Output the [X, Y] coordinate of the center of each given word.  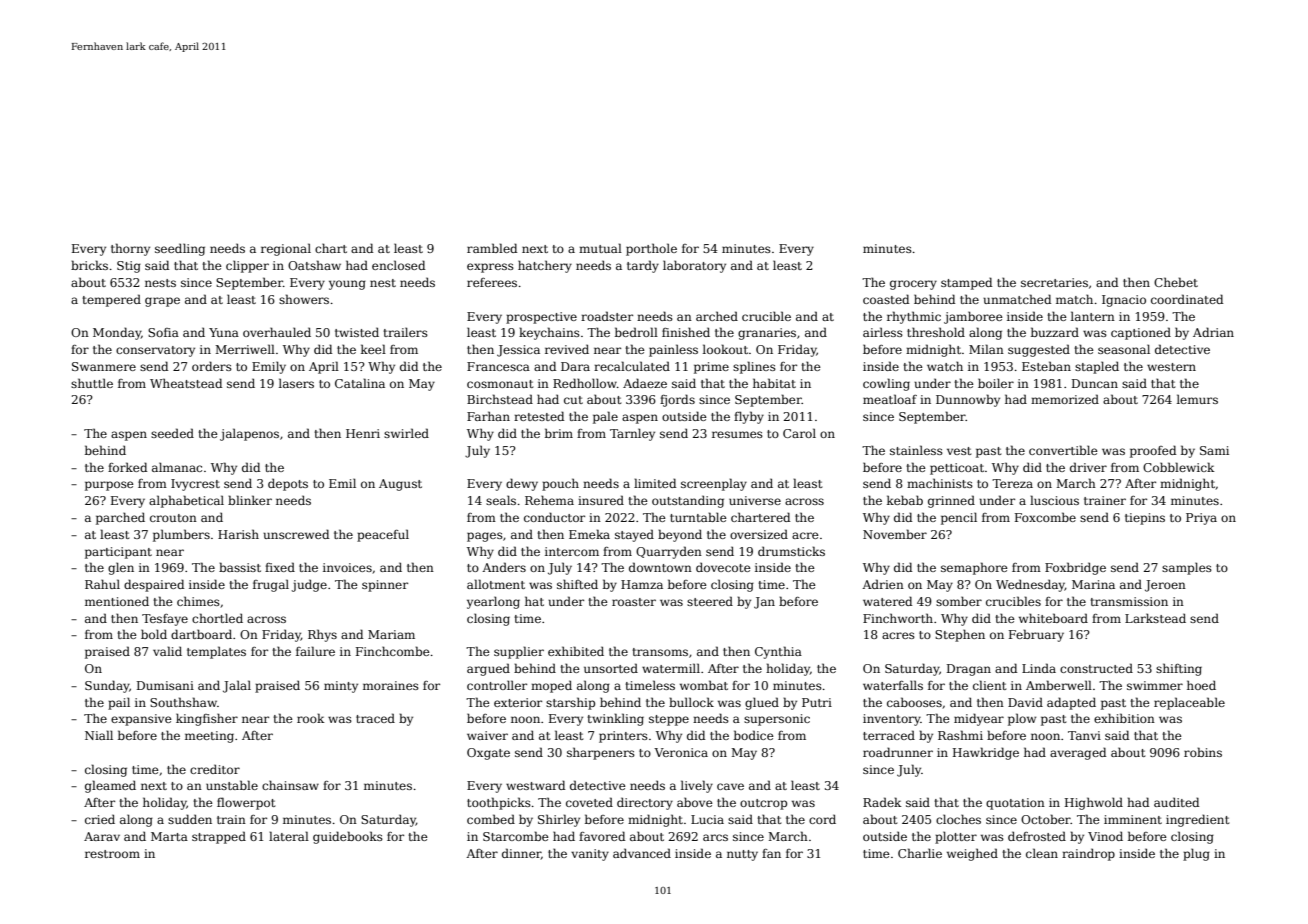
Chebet [1176, 282]
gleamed [110, 786]
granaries [767, 334]
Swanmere [104, 366]
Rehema [549, 500]
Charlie [920, 853]
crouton [173, 518]
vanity [590, 855]
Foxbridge [1075, 568]
